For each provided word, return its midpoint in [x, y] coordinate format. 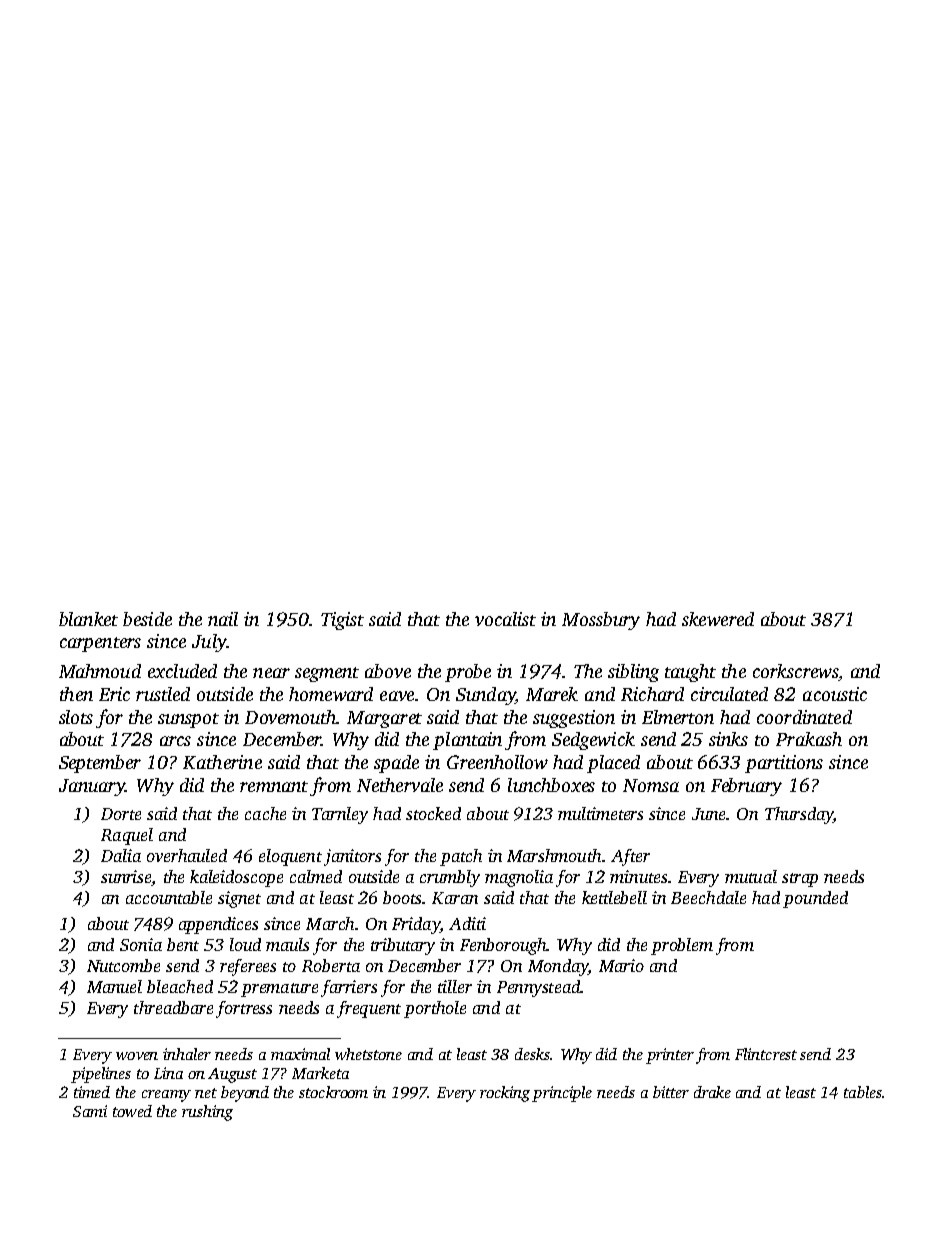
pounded [815, 899]
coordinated [804, 717]
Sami [90, 1111]
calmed [316, 876]
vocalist [505, 619]
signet [239, 899]
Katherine [222, 762]
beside [147, 619]
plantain [467, 741]
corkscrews [795, 671]
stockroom [333, 1092]
